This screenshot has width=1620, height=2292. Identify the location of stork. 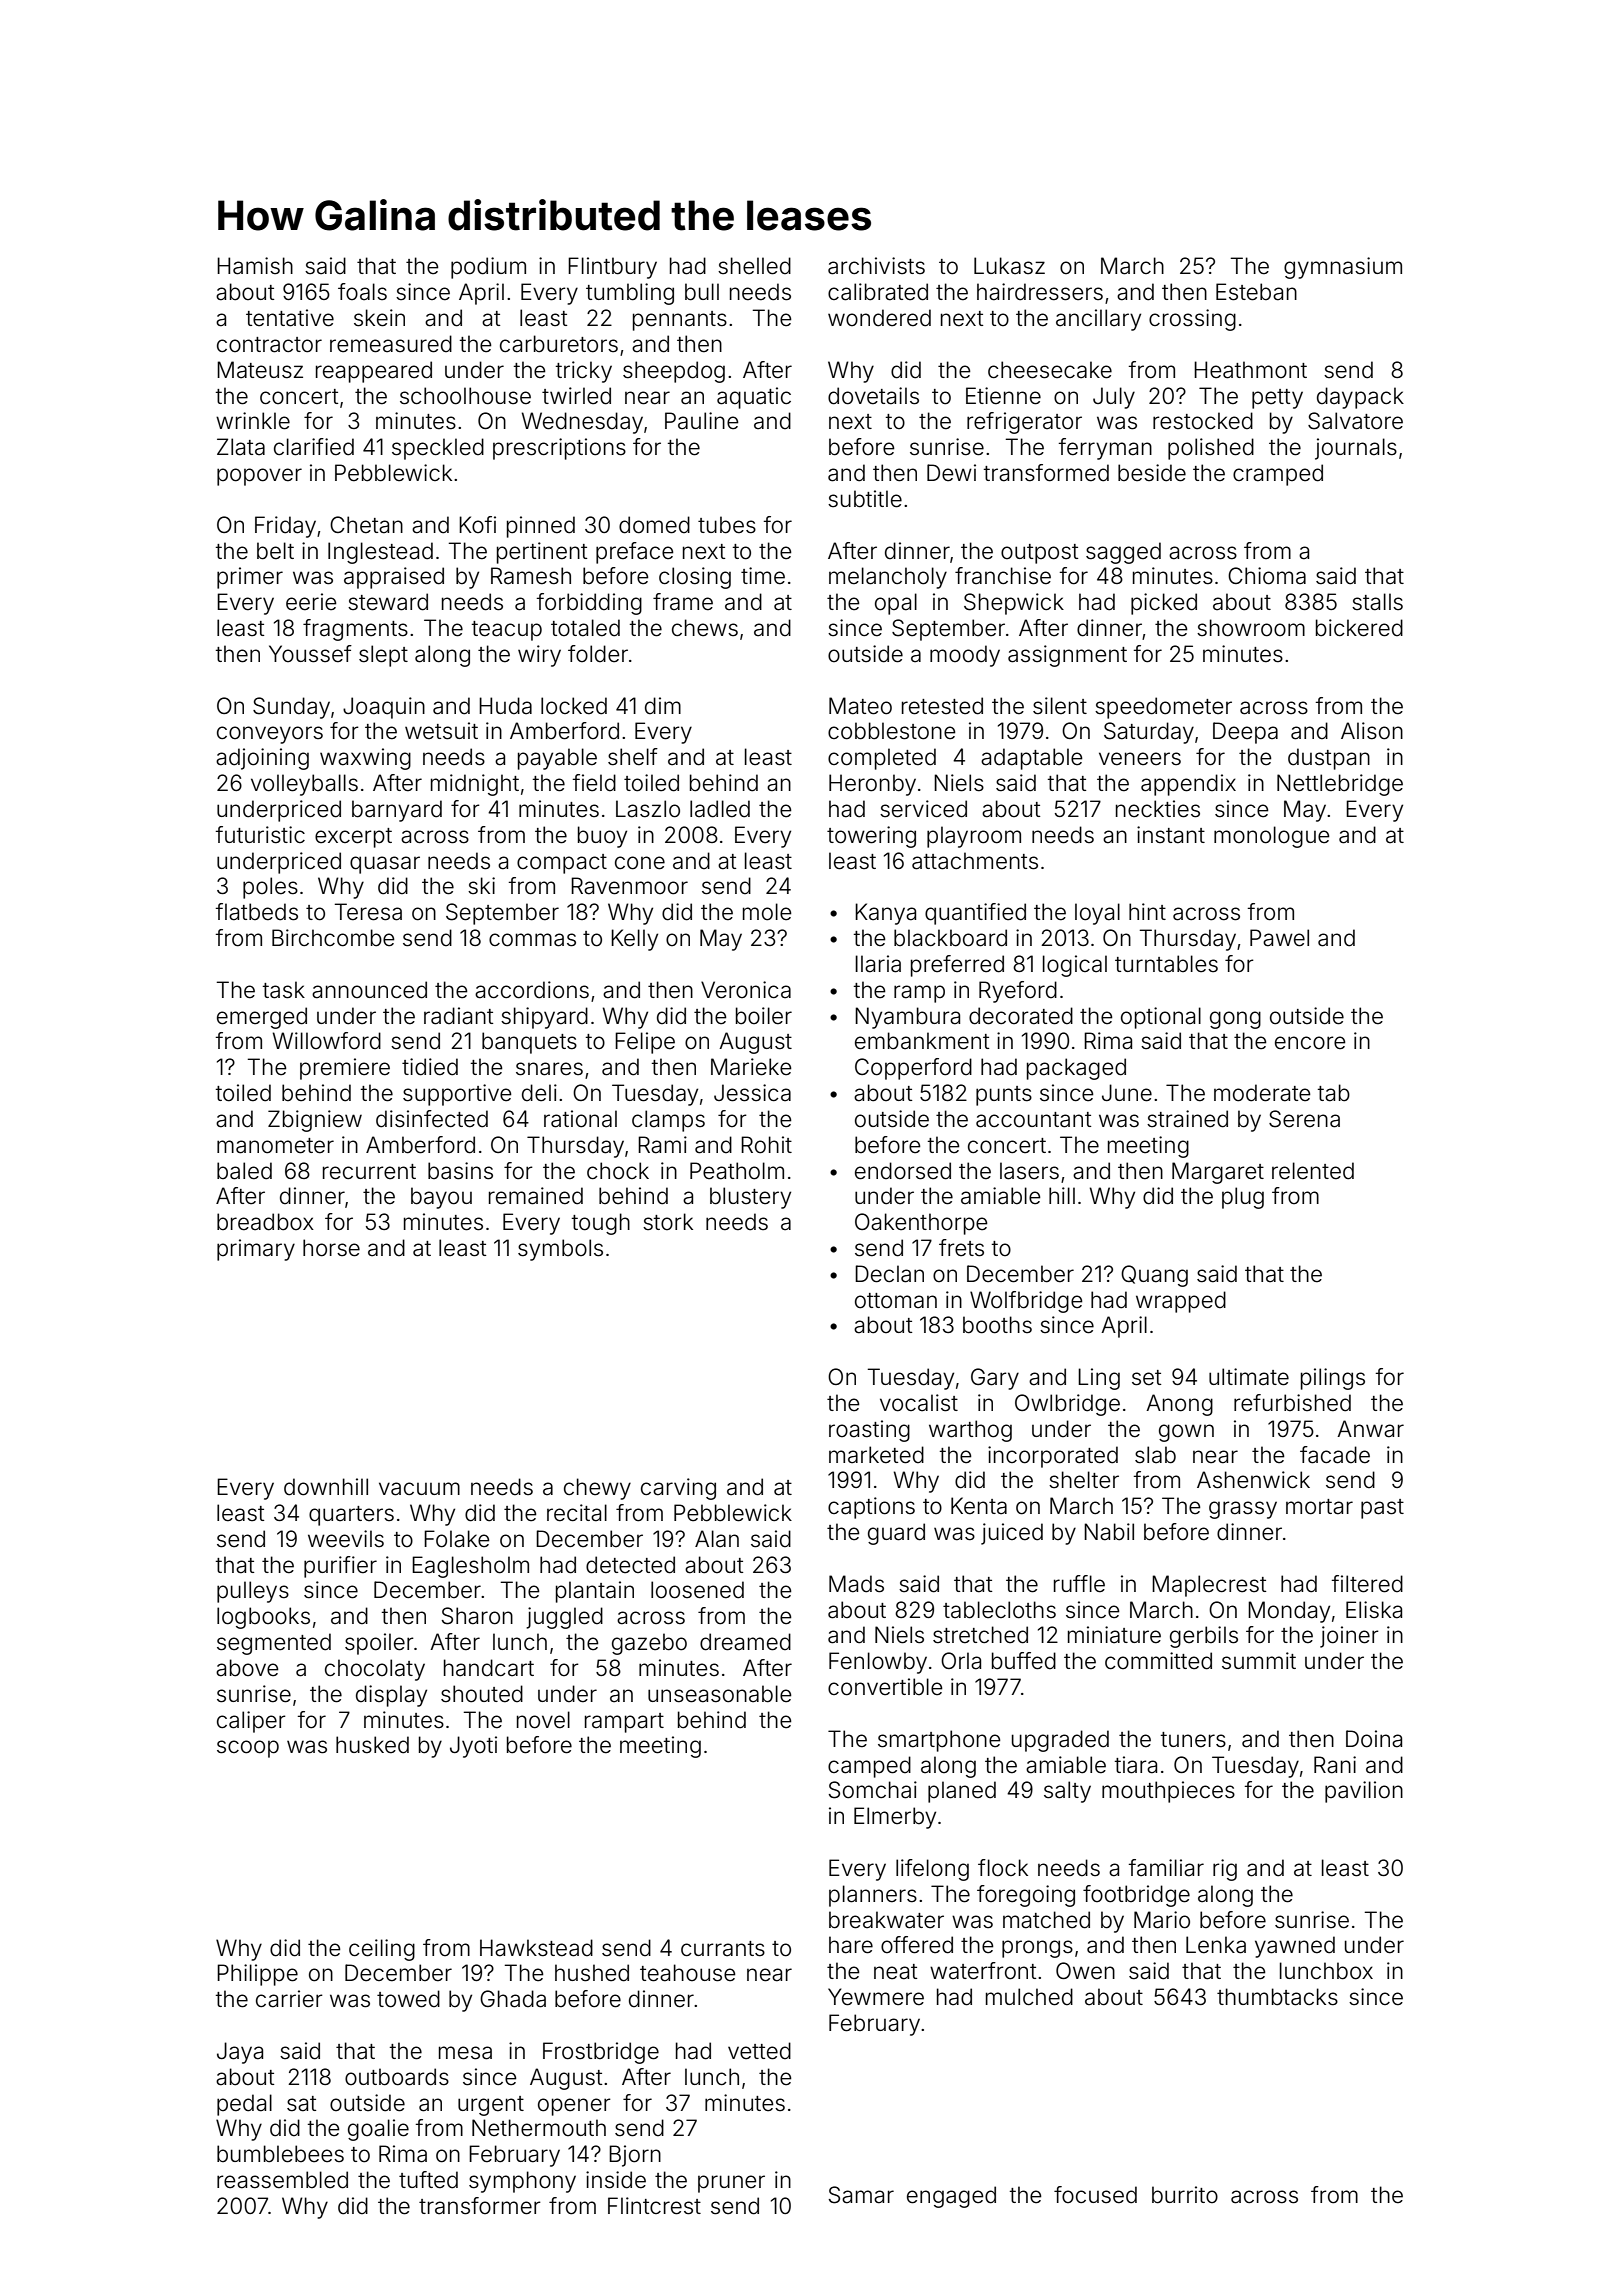
(668, 1222).
